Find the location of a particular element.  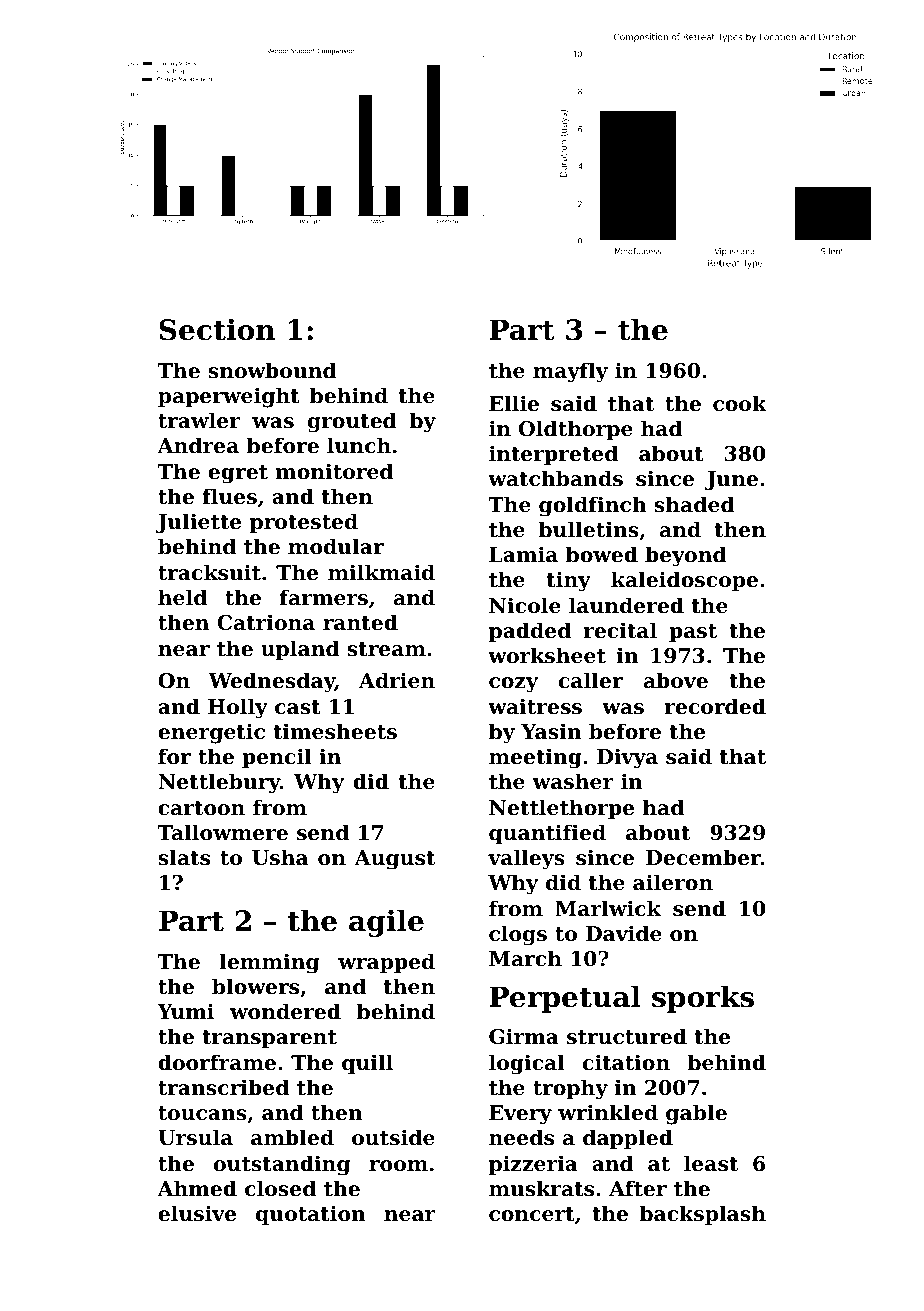

quotation is located at coordinates (311, 1215).
